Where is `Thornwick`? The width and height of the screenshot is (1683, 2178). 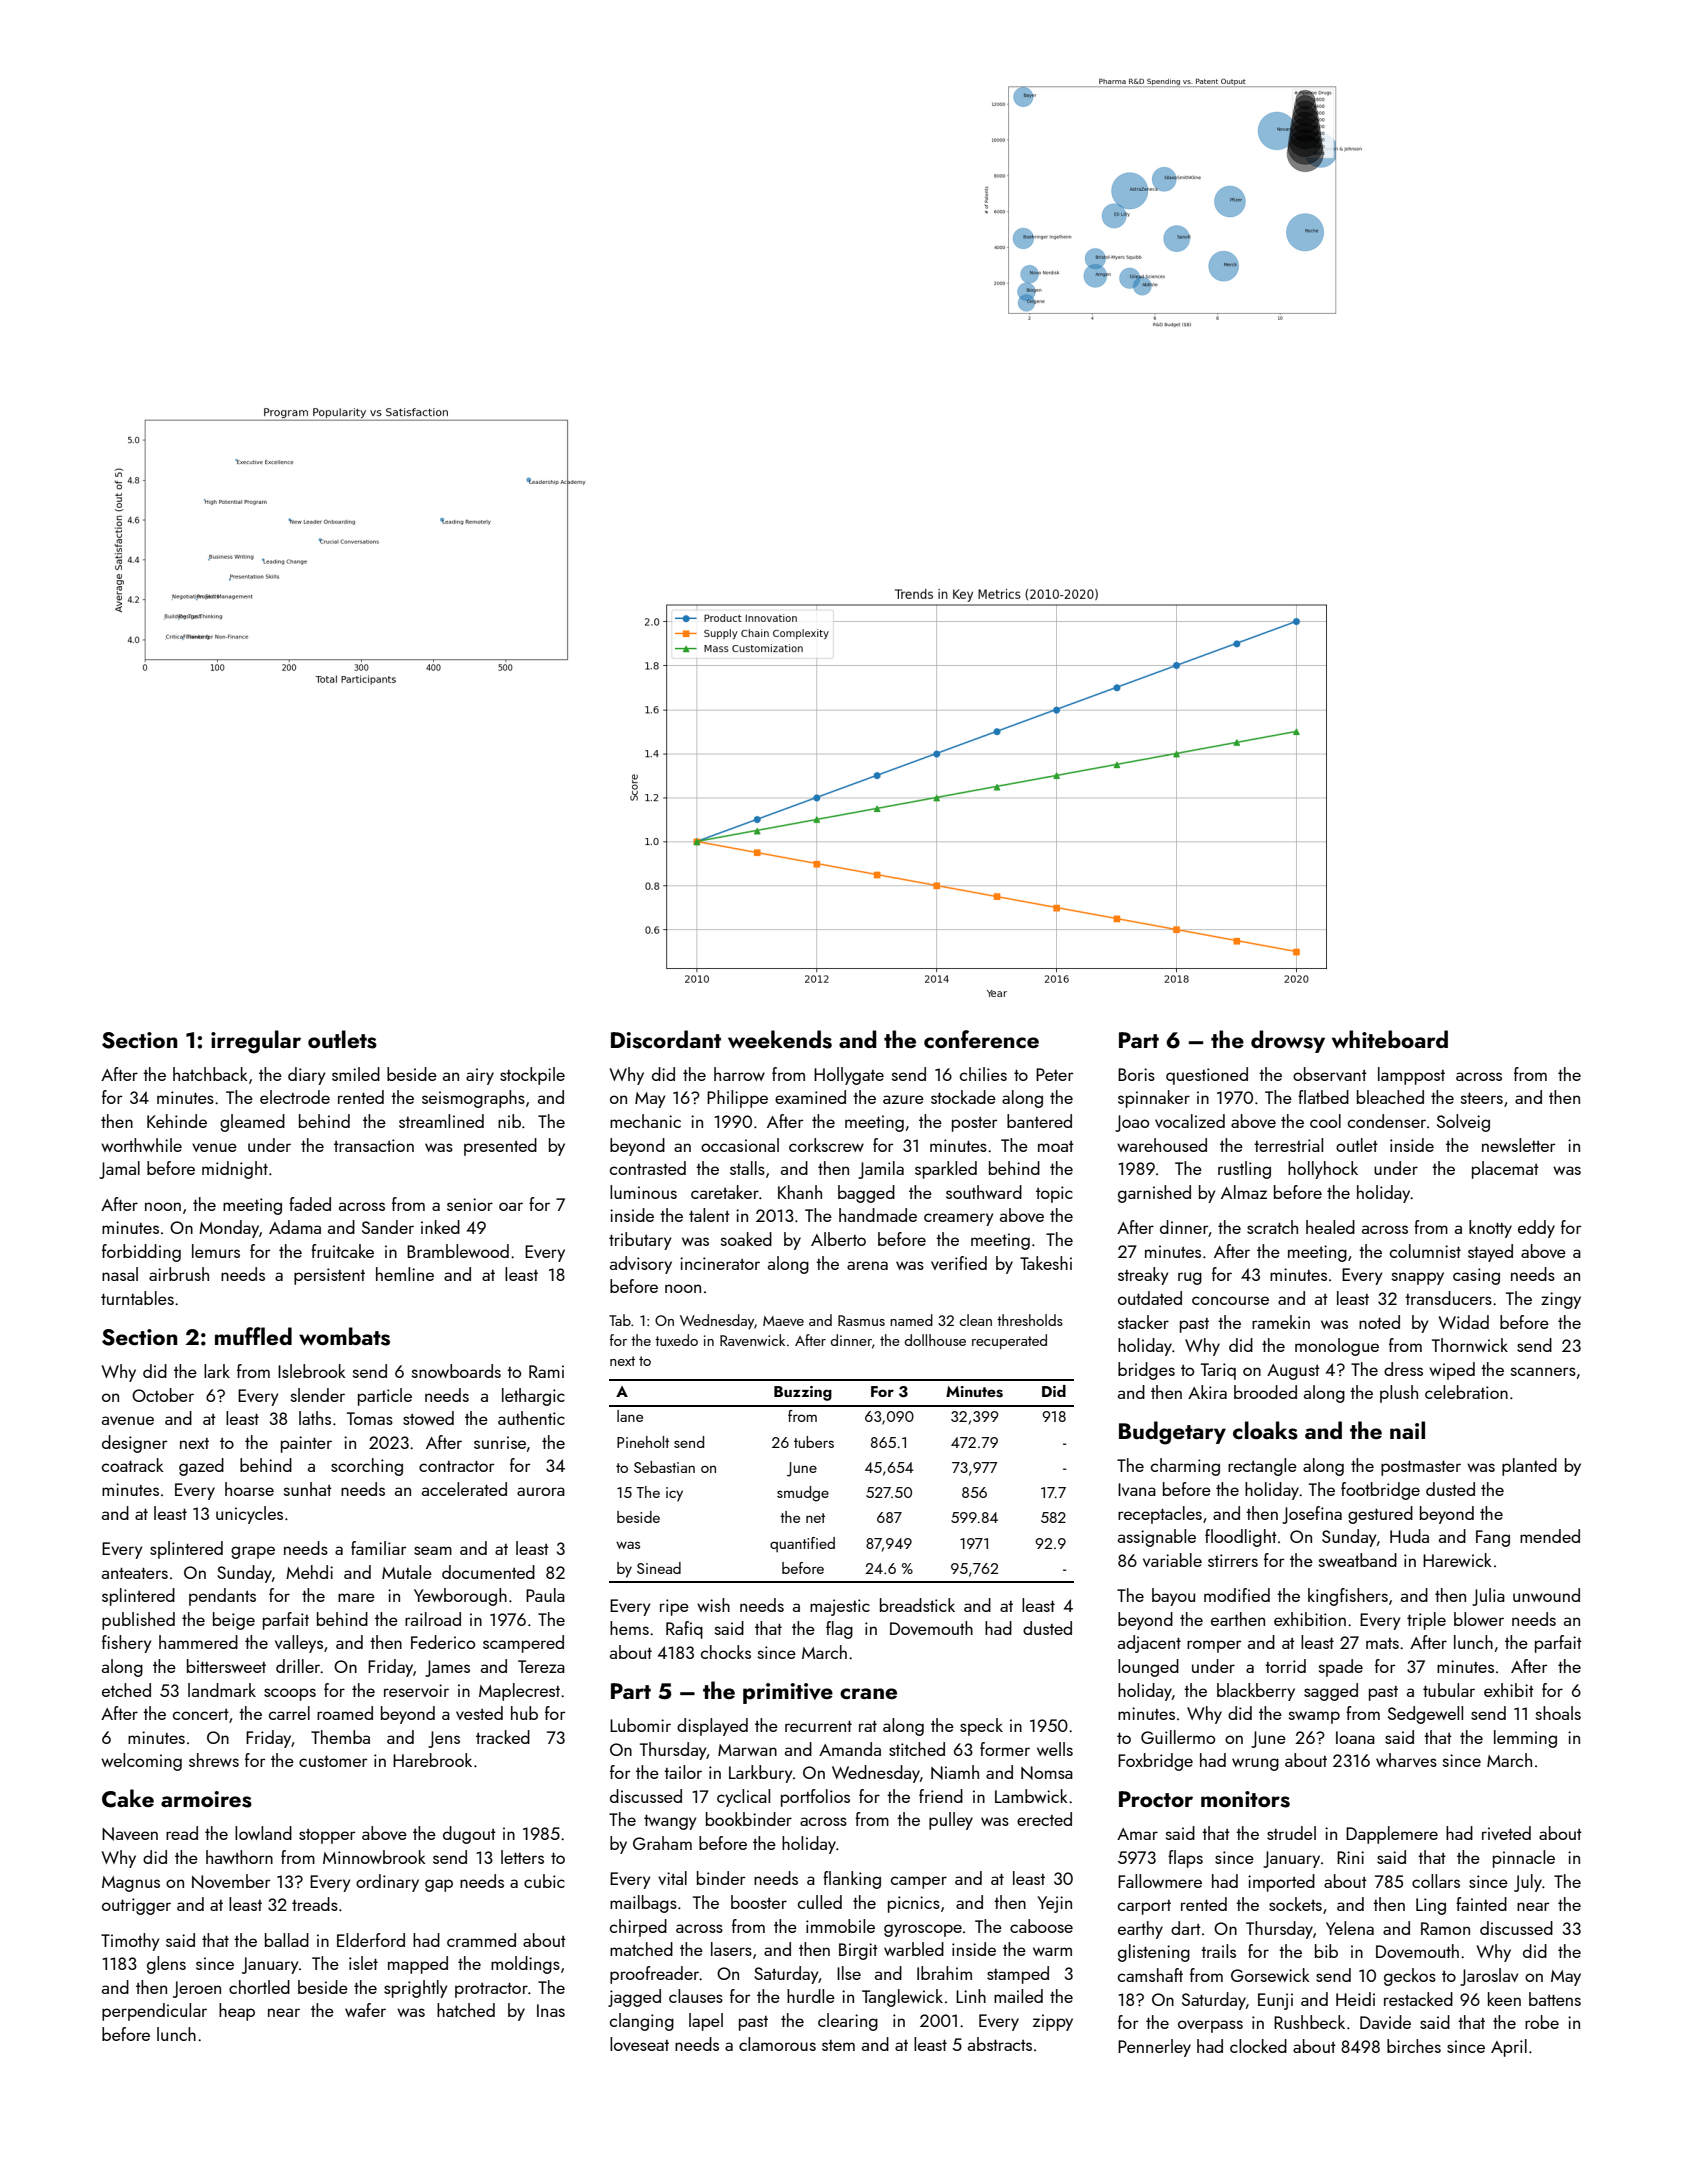 Thornwick is located at coordinates (1470, 1345).
